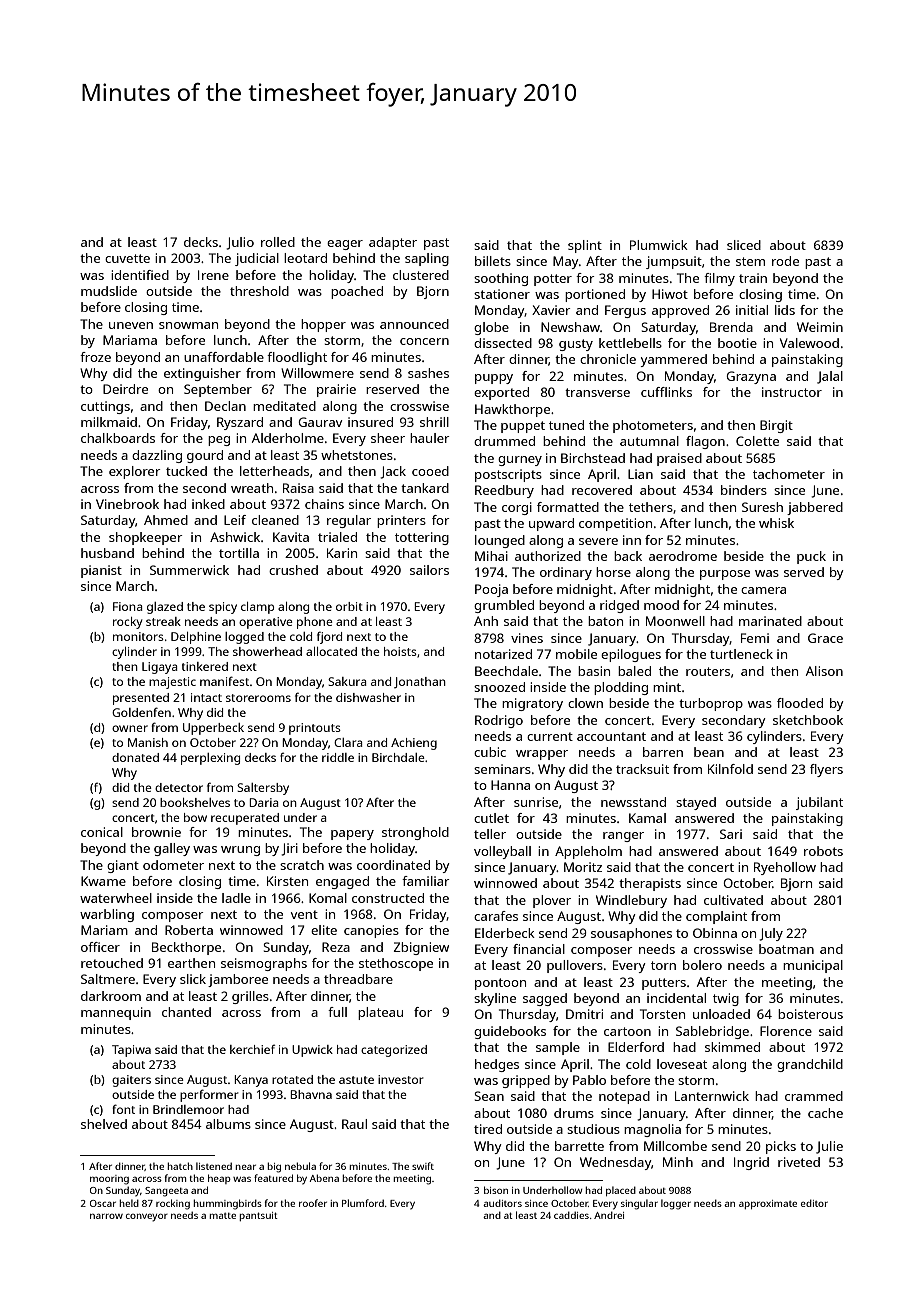  Describe the element at coordinates (826, 770) in the screenshot. I see `flyers` at that location.
